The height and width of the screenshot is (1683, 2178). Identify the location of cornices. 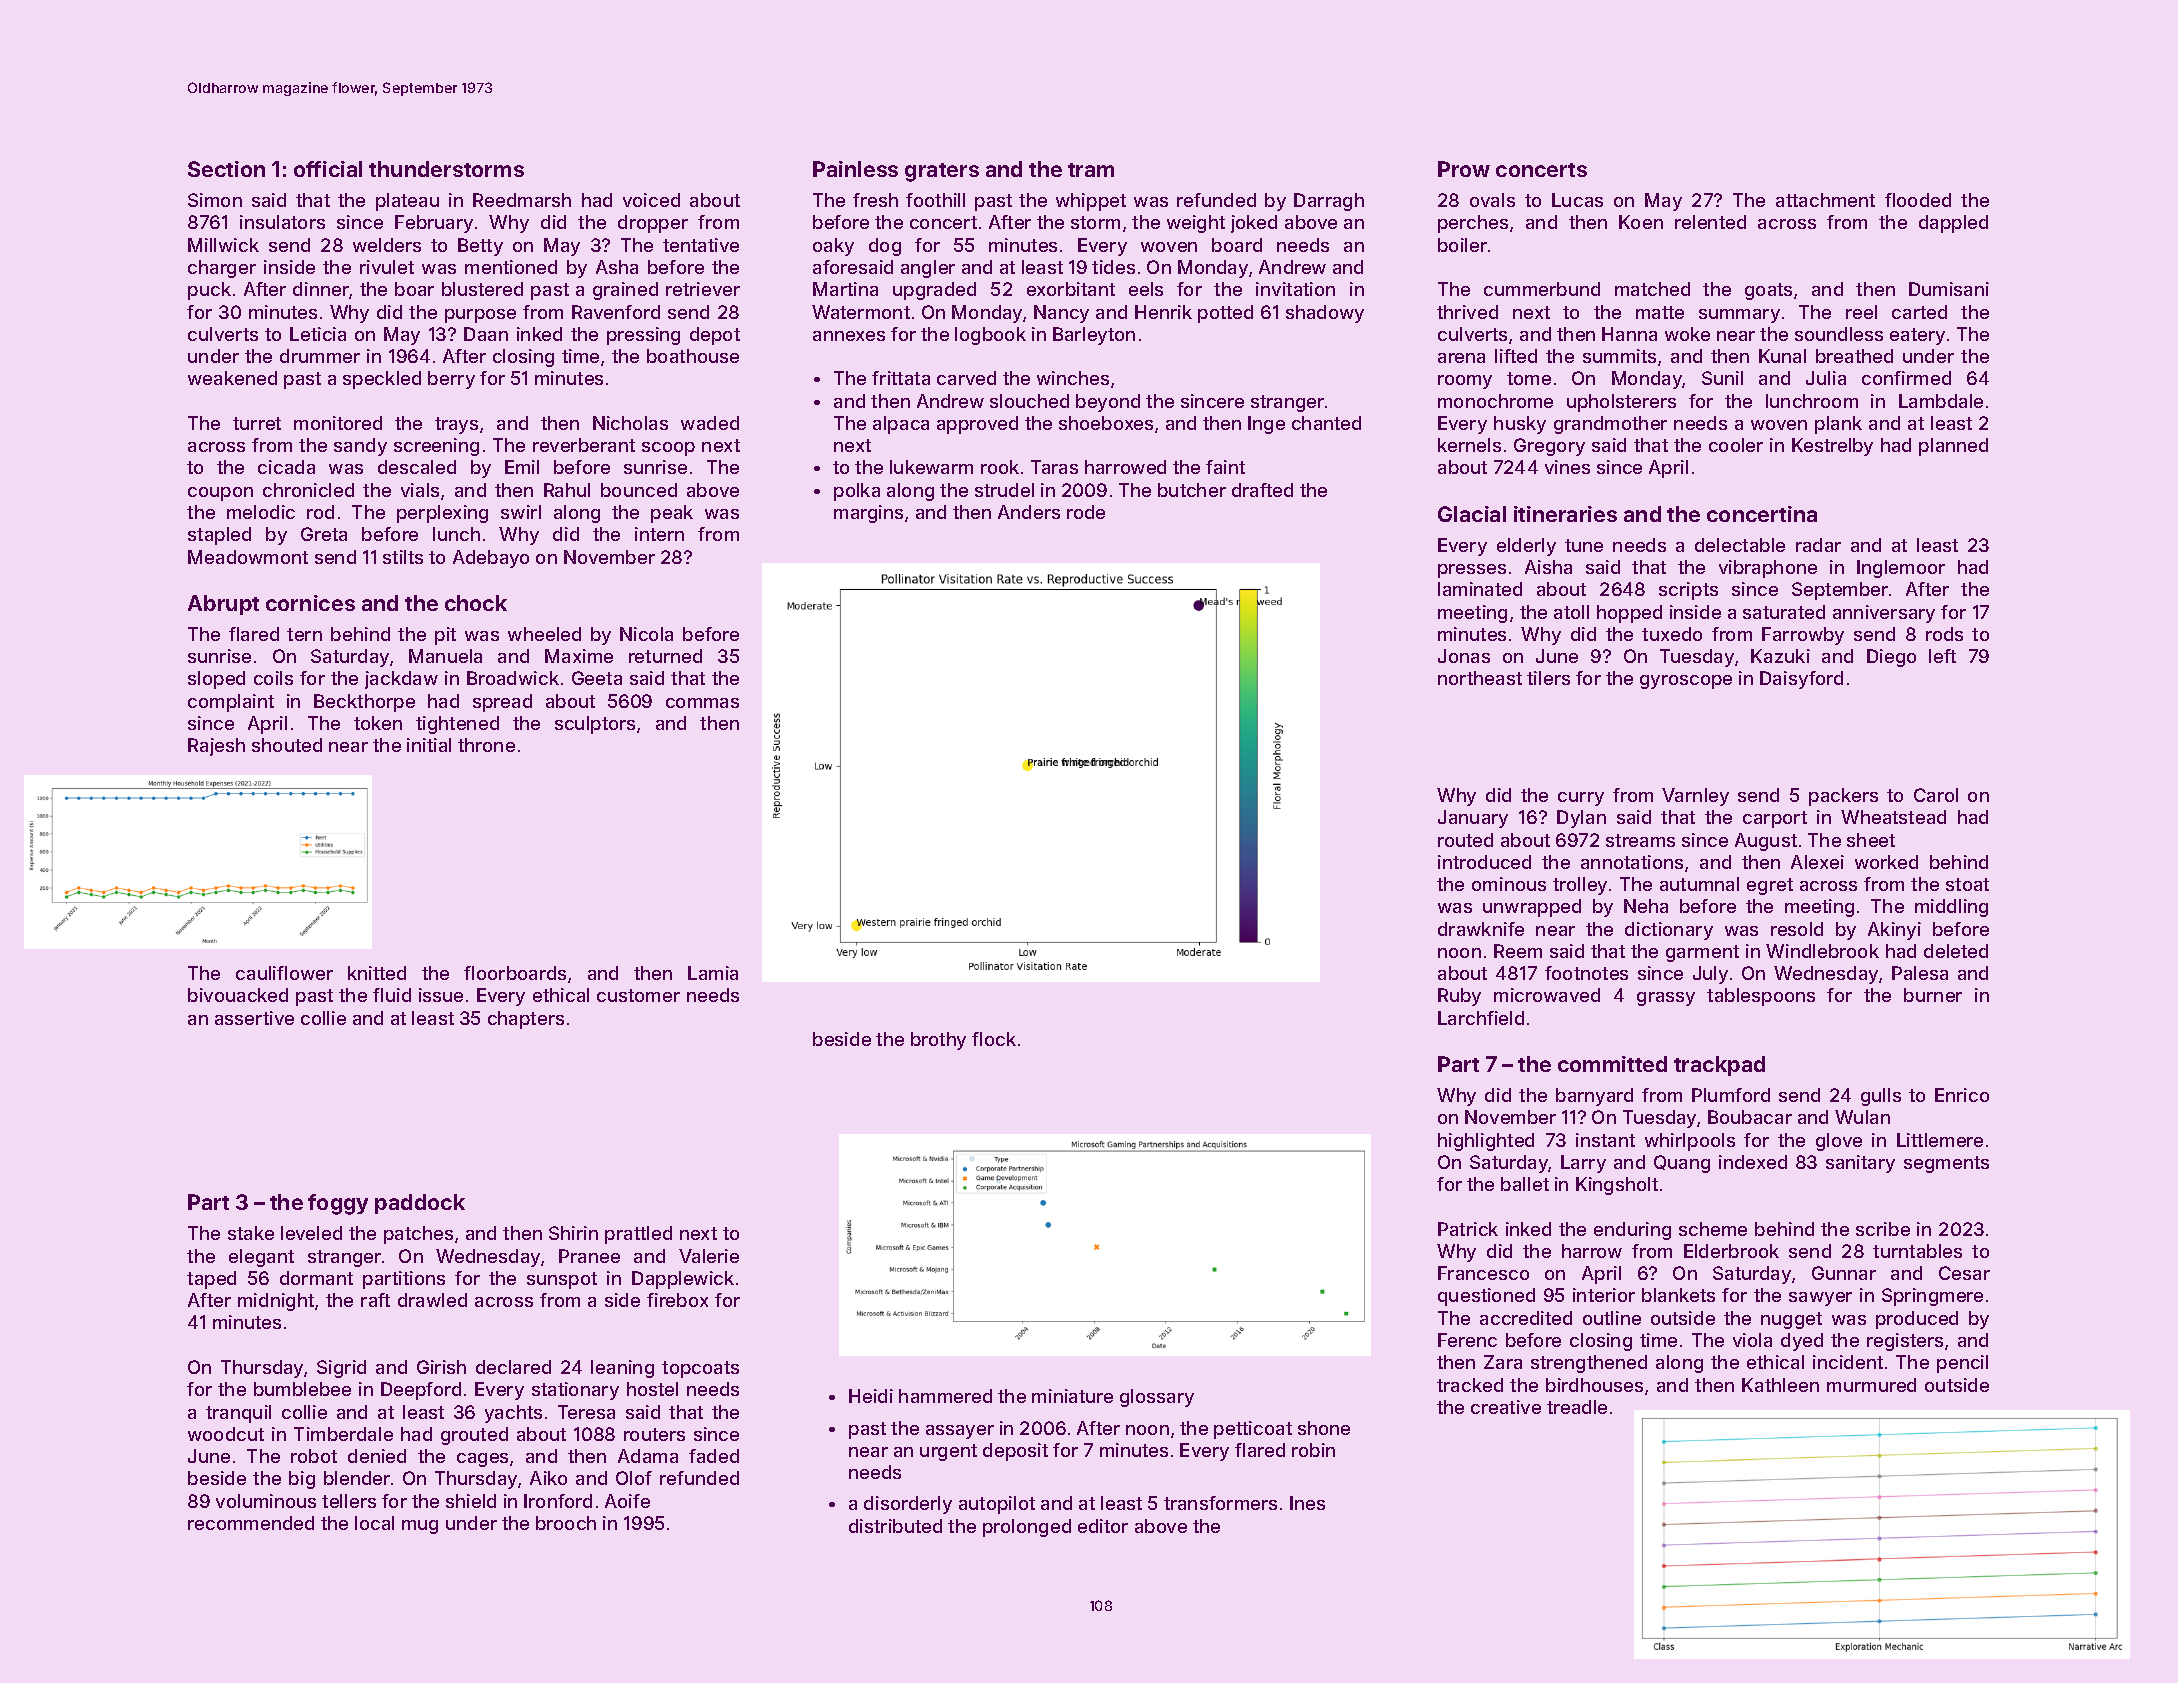
(310, 603).
